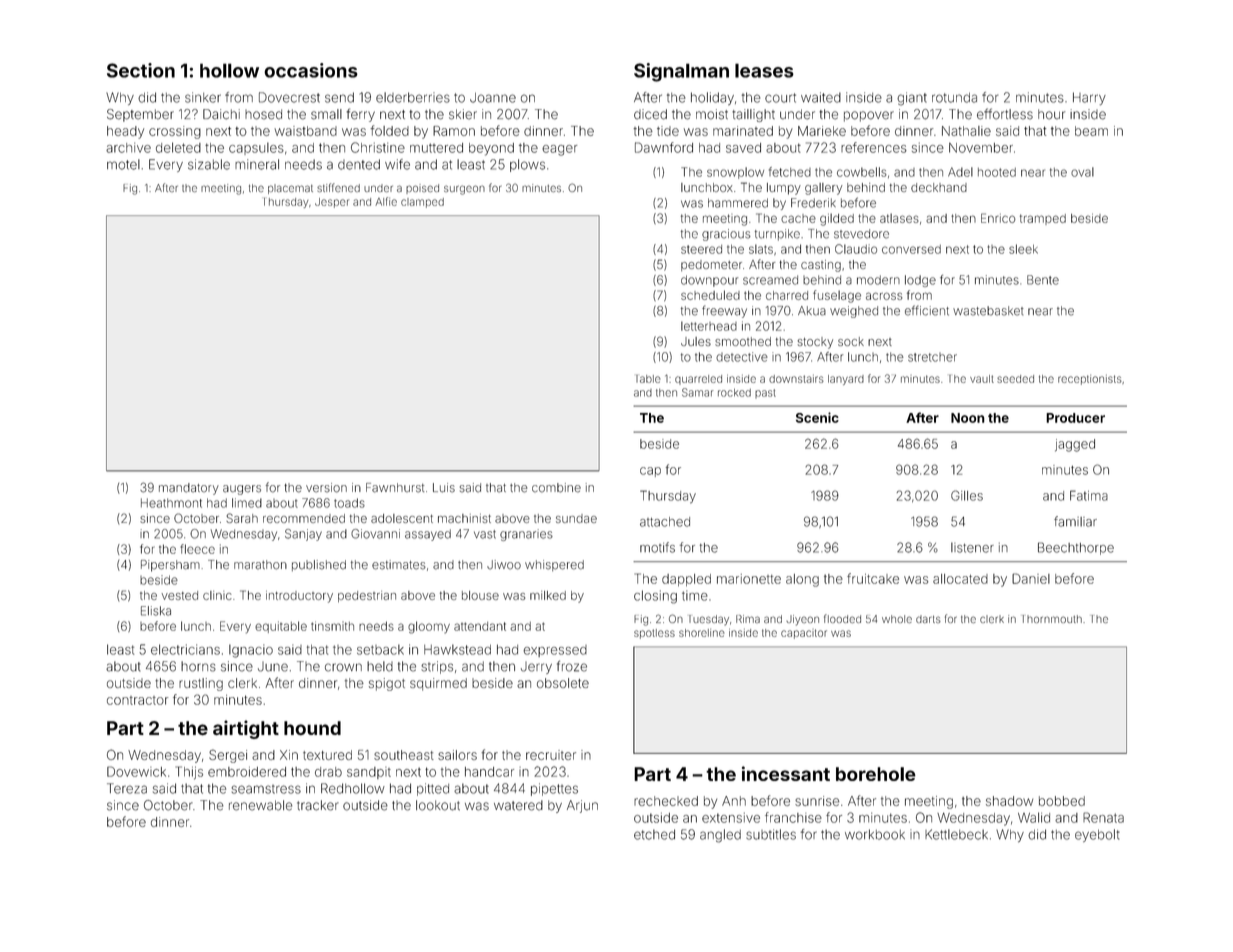 The width and height of the document is (1233, 952). I want to click on Fatima, so click(1089, 495).
